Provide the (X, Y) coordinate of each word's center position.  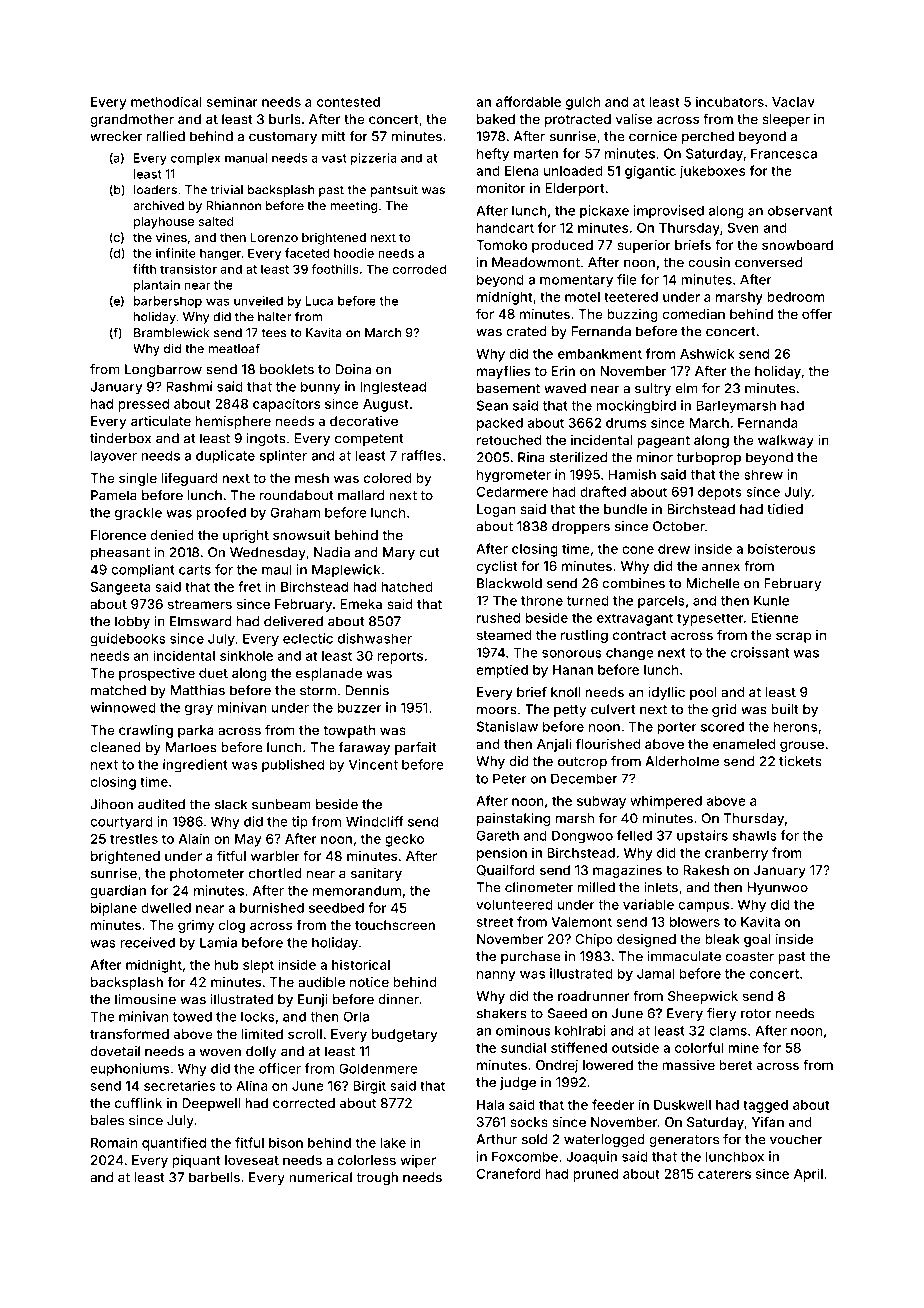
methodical (166, 101)
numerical (320, 1177)
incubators (730, 101)
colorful (699, 1047)
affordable (528, 101)
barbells (214, 1177)
